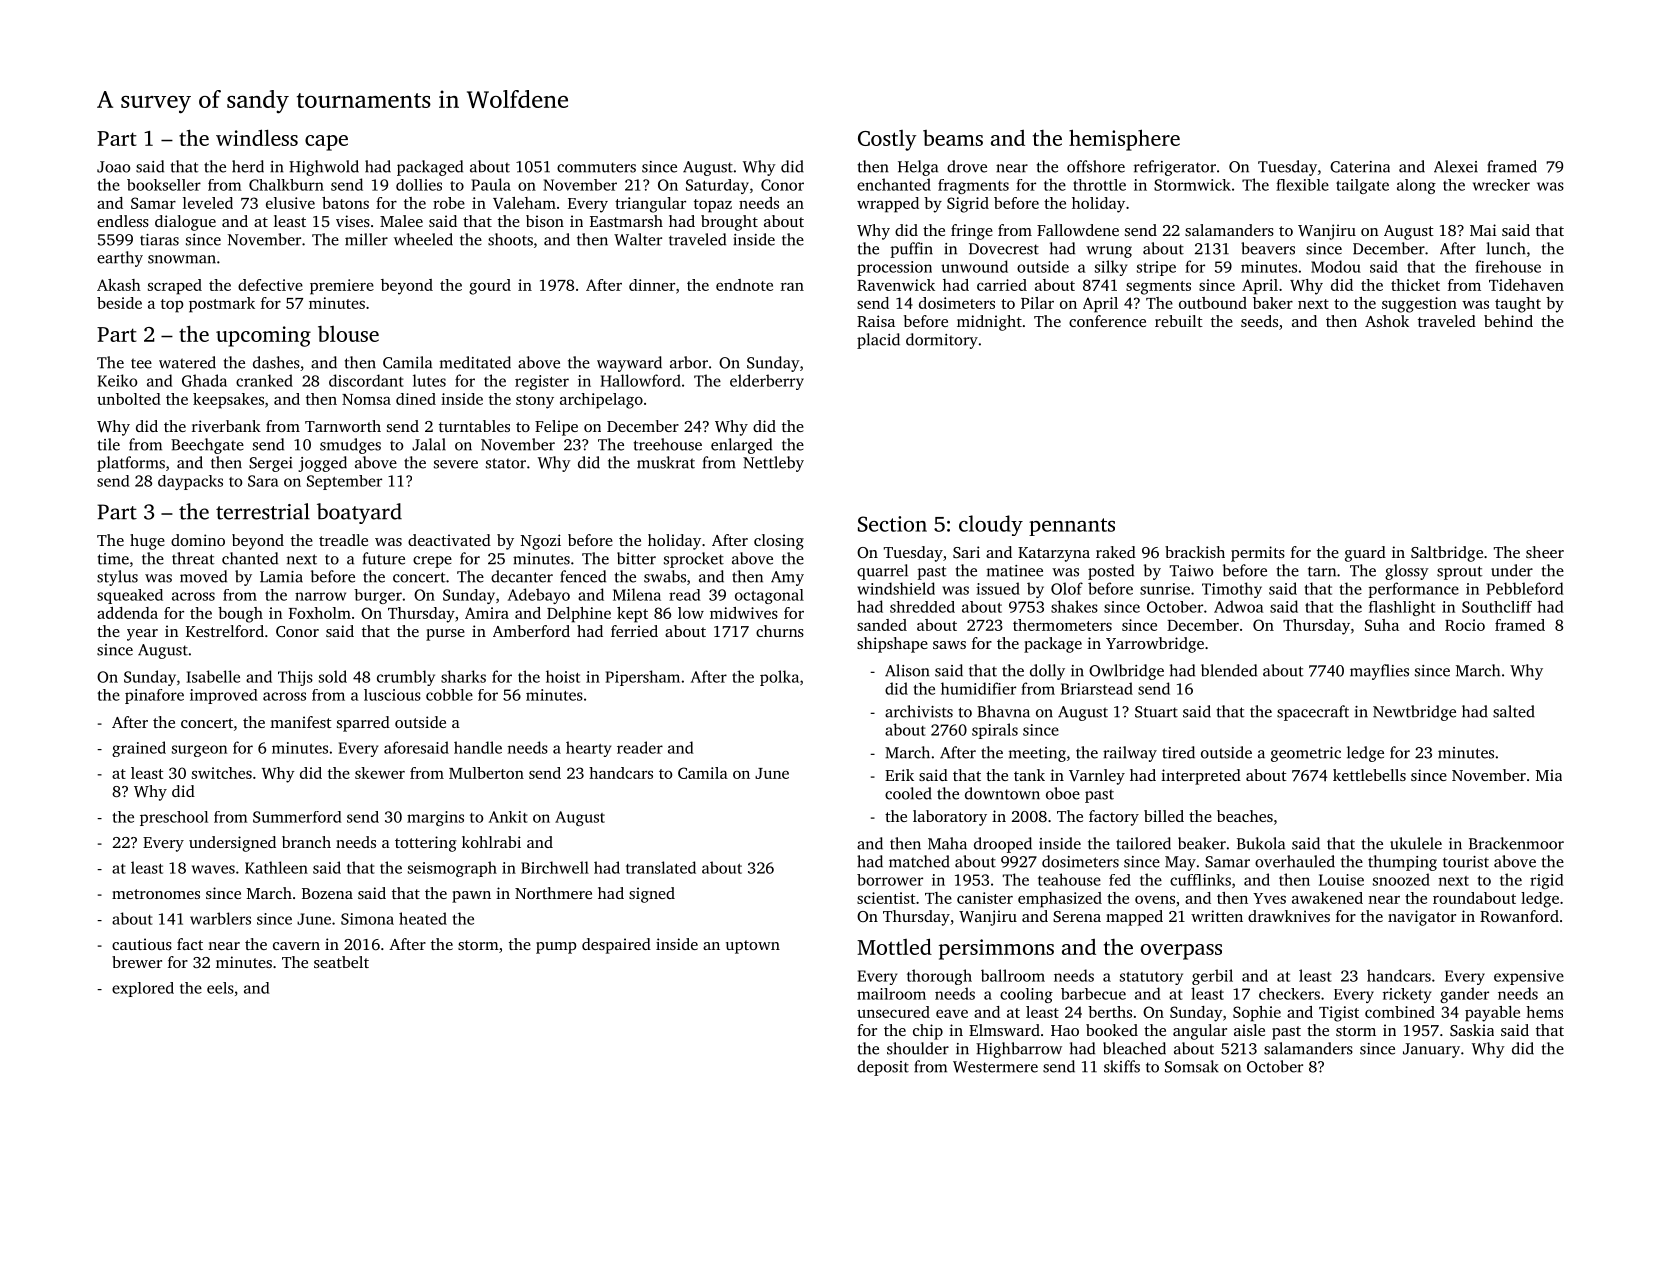 The width and height of the page is (1661, 1283). Describe the element at coordinates (1062, 625) in the page. I see `thermometers` at that location.
